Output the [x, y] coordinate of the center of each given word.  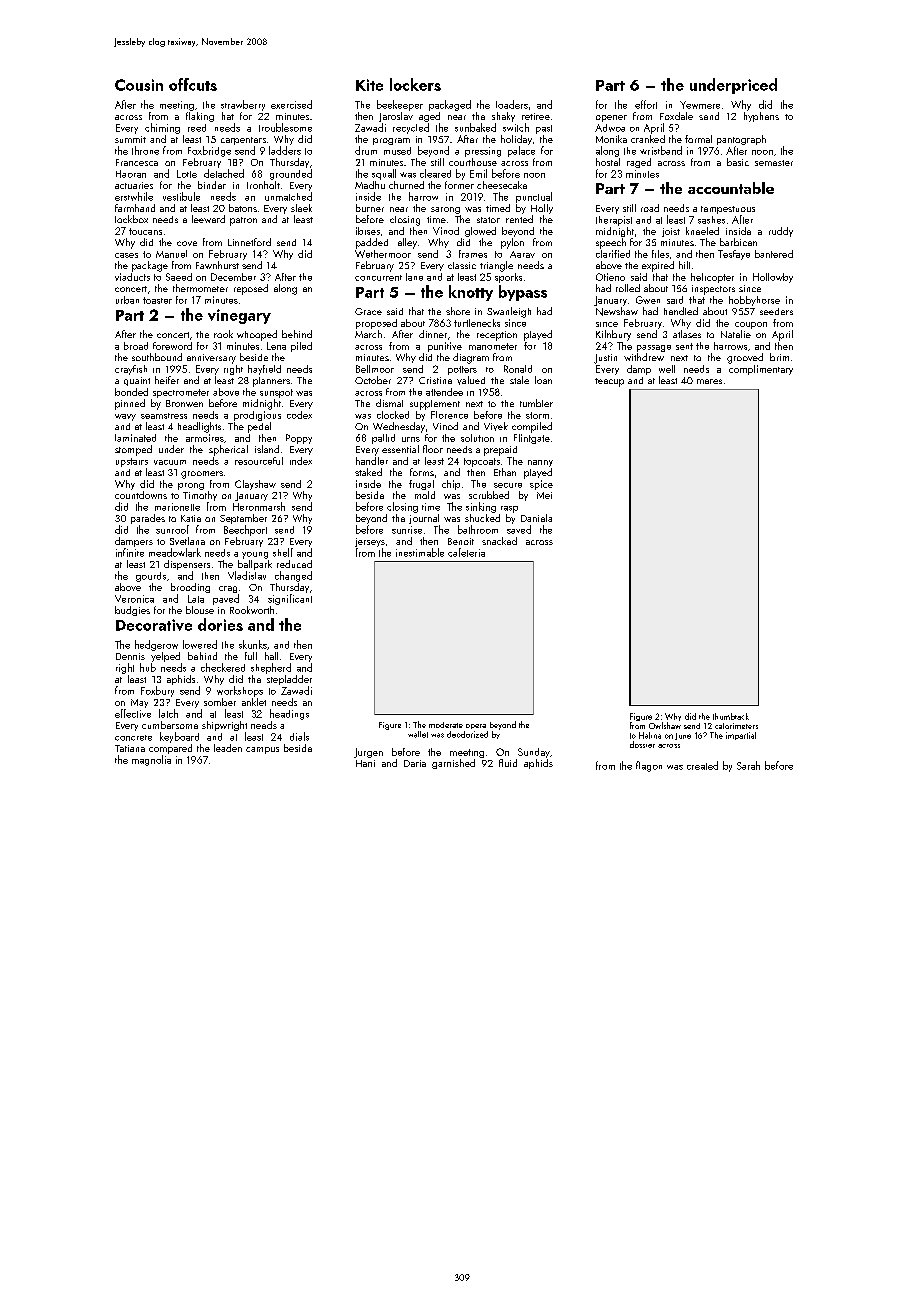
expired [658, 266]
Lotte [187, 174]
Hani [365, 763]
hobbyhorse [754, 301]
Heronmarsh [259, 506]
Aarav [522, 254]
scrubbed [489, 495]
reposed [251, 289]
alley [407, 243]
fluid [508, 763]
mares [709, 381]
